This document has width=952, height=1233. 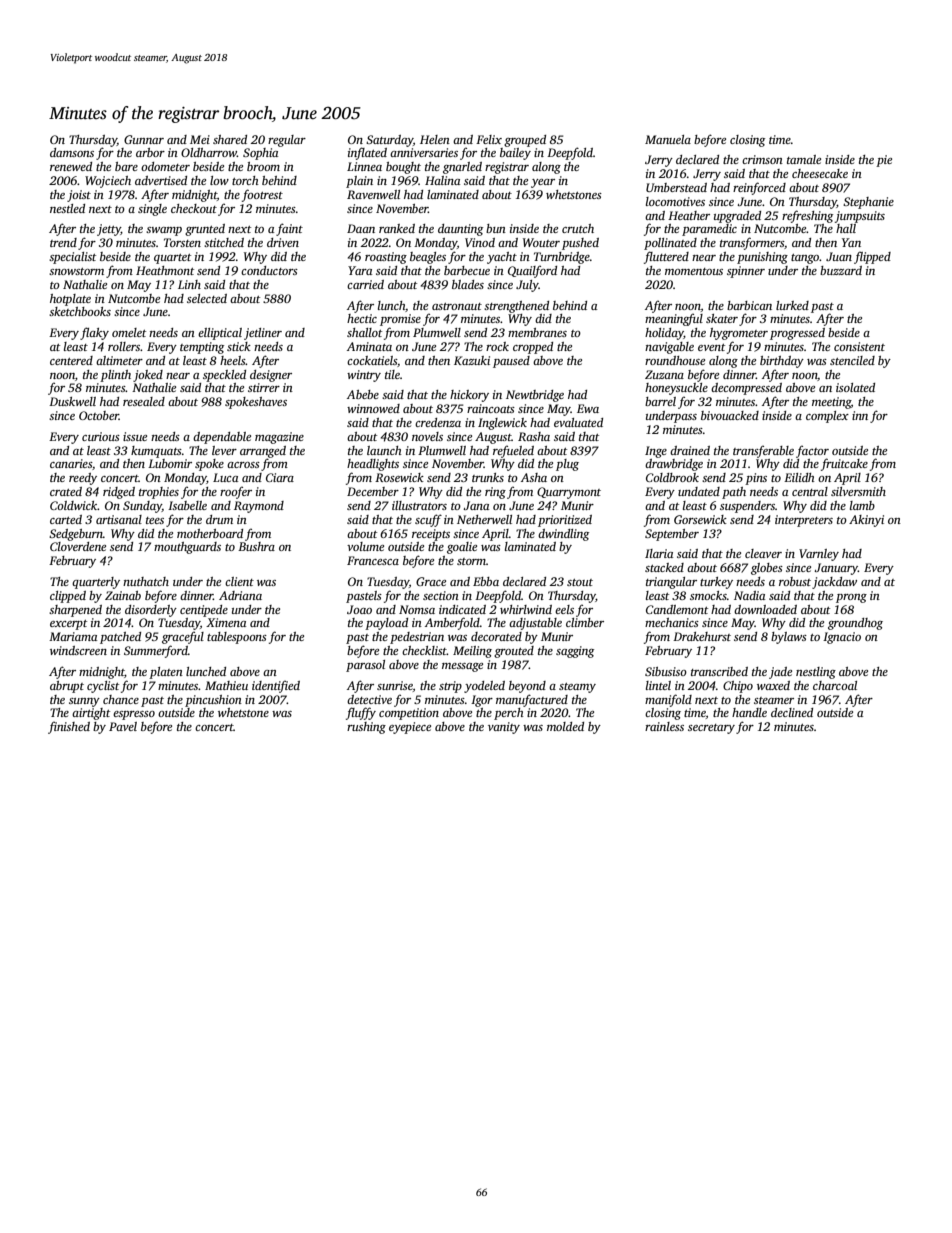 I want to click on footrest, so click(x=262, y=195).
